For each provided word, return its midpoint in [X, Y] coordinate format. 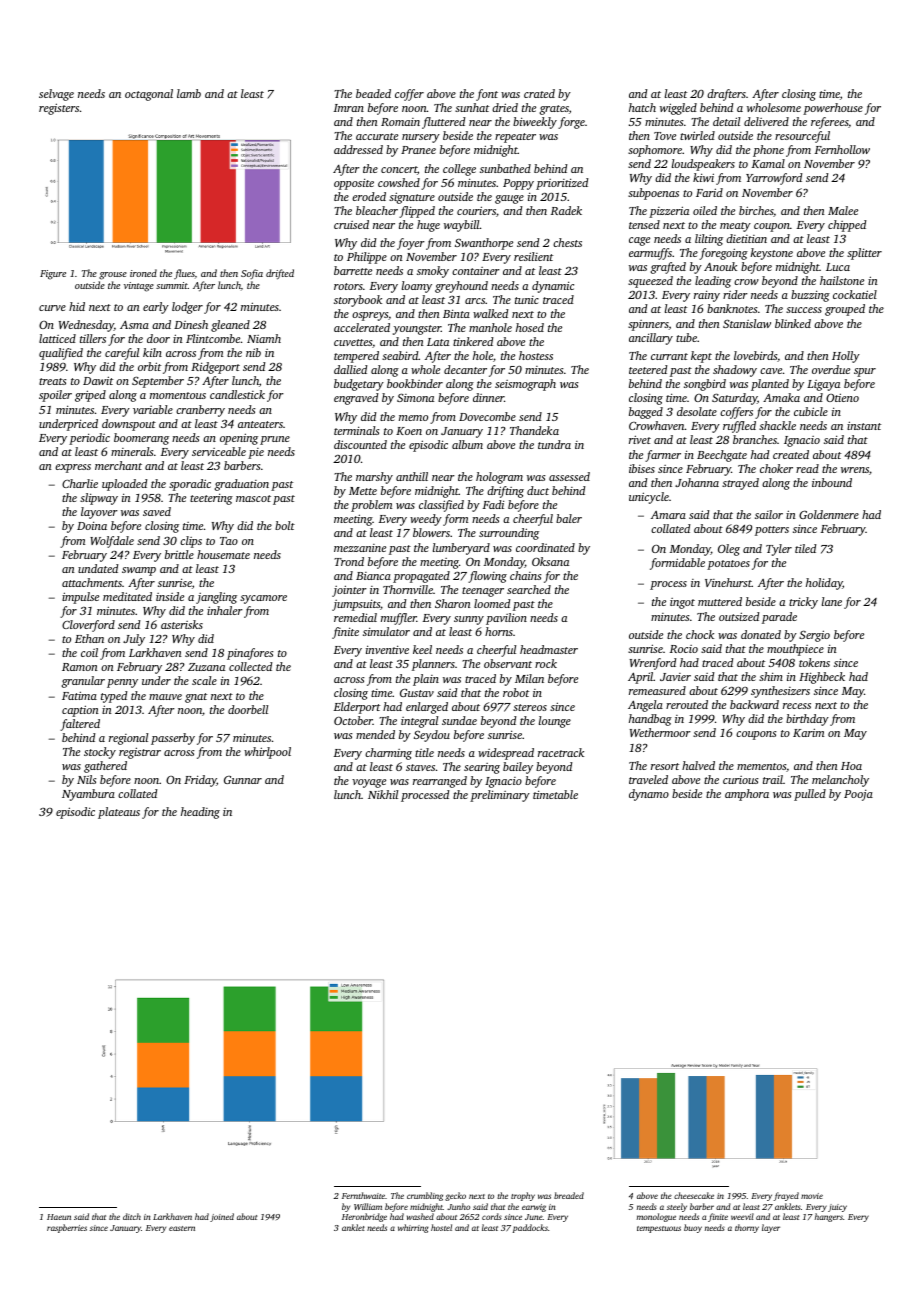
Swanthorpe [484, 244]
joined [222, 1217]
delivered [766, 121]
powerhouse [833, 109]
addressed [358, 149]
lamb [189, 93]
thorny [747, 1228]
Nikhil [383, 794]
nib [253, 352]
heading [200, 813]
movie [812, 1196]
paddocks [530, 1228]
